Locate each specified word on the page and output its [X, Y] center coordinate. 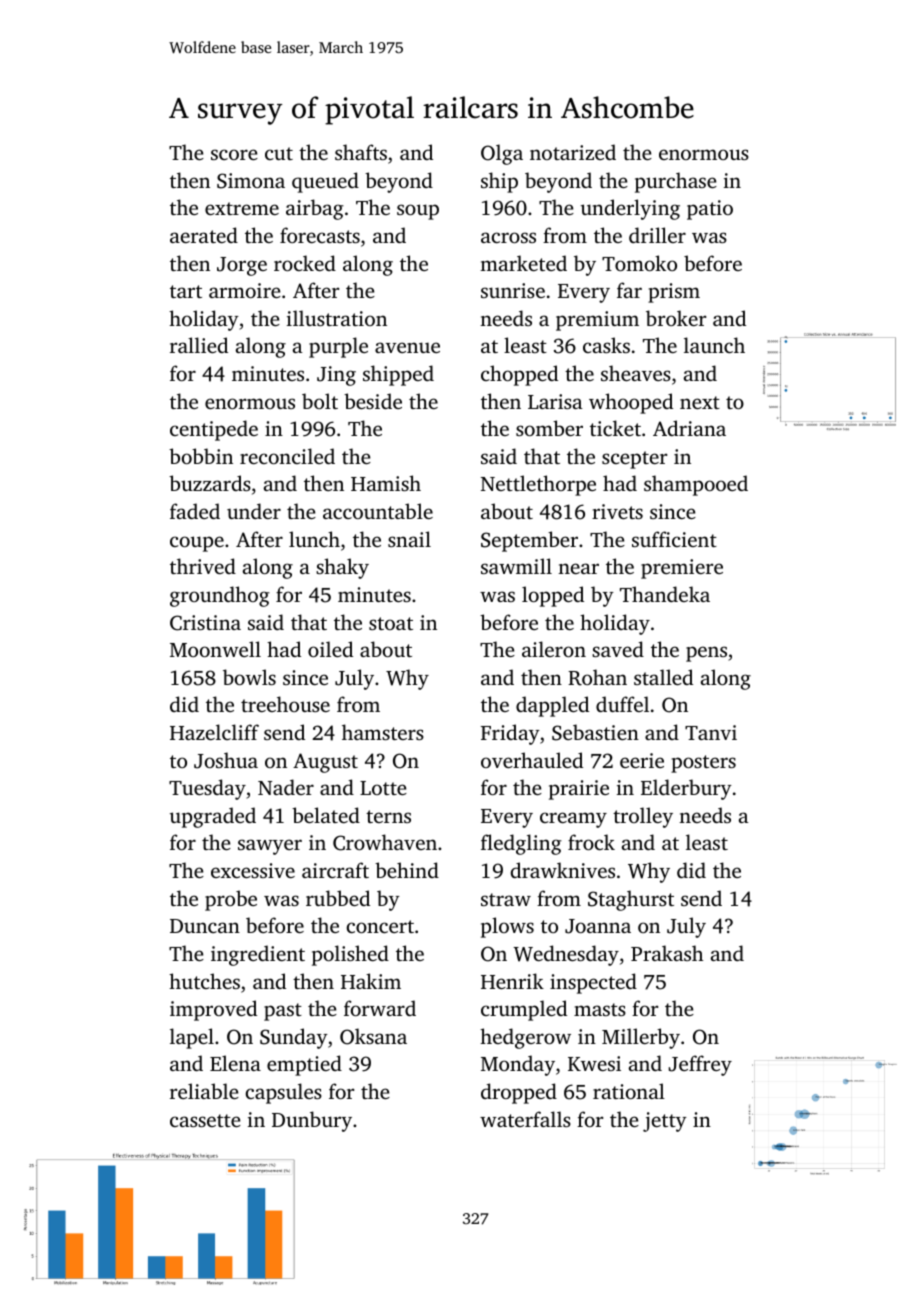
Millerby [641, 1038]
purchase [676, 182]
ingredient [258, 955]
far [629, 290]
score [234, 154]
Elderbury [686, 789]
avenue [407, 347]
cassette [205, 1120]
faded [195, 511]
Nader [286, 787]
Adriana [689, 428]
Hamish [386, 483]
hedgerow [525, 1038]
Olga [502, 154]
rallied [199, 345]
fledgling [521, 844]
